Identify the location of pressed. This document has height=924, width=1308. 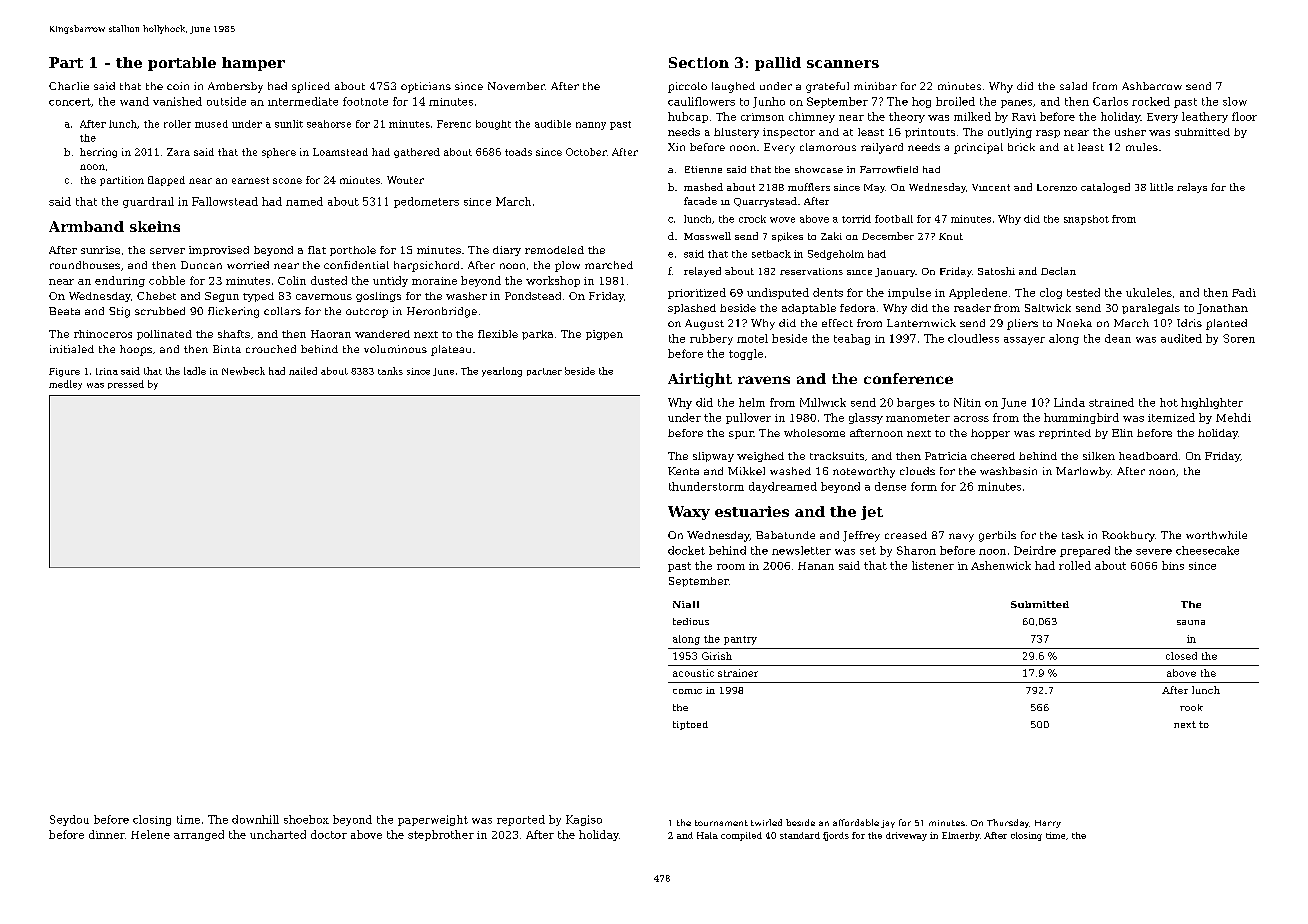
(126, 384).
